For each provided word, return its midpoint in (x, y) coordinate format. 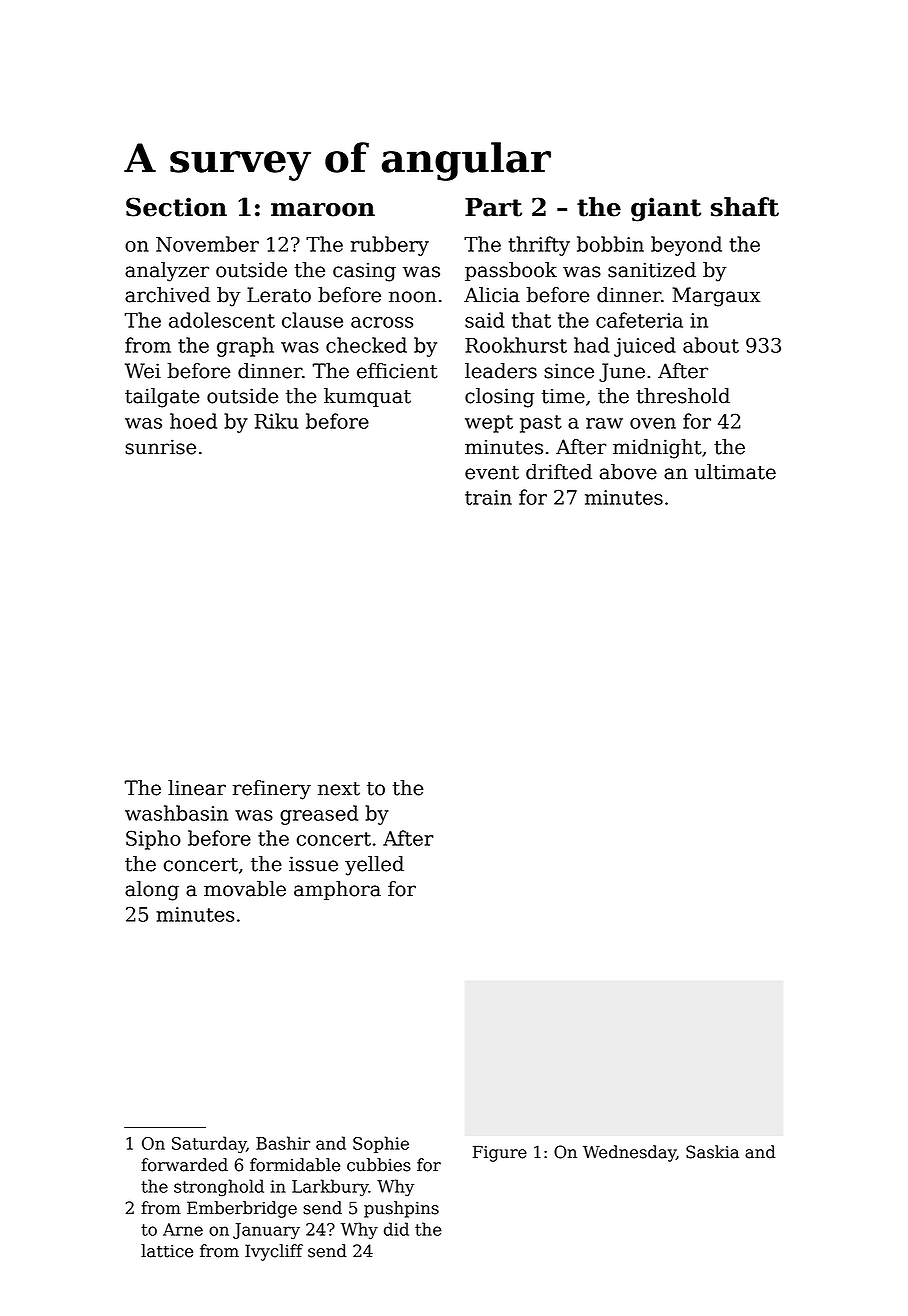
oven (653, 423)
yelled (374, 866)
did (396, 1229)
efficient (397, 371)
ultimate (735, 472)
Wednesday (629, 1153)
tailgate (162, 398)
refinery (271, 790)
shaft (745, 207)
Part (493, 207)
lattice (167, 1251)
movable (245, 889)
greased (319, 815)
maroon (323, 210)
